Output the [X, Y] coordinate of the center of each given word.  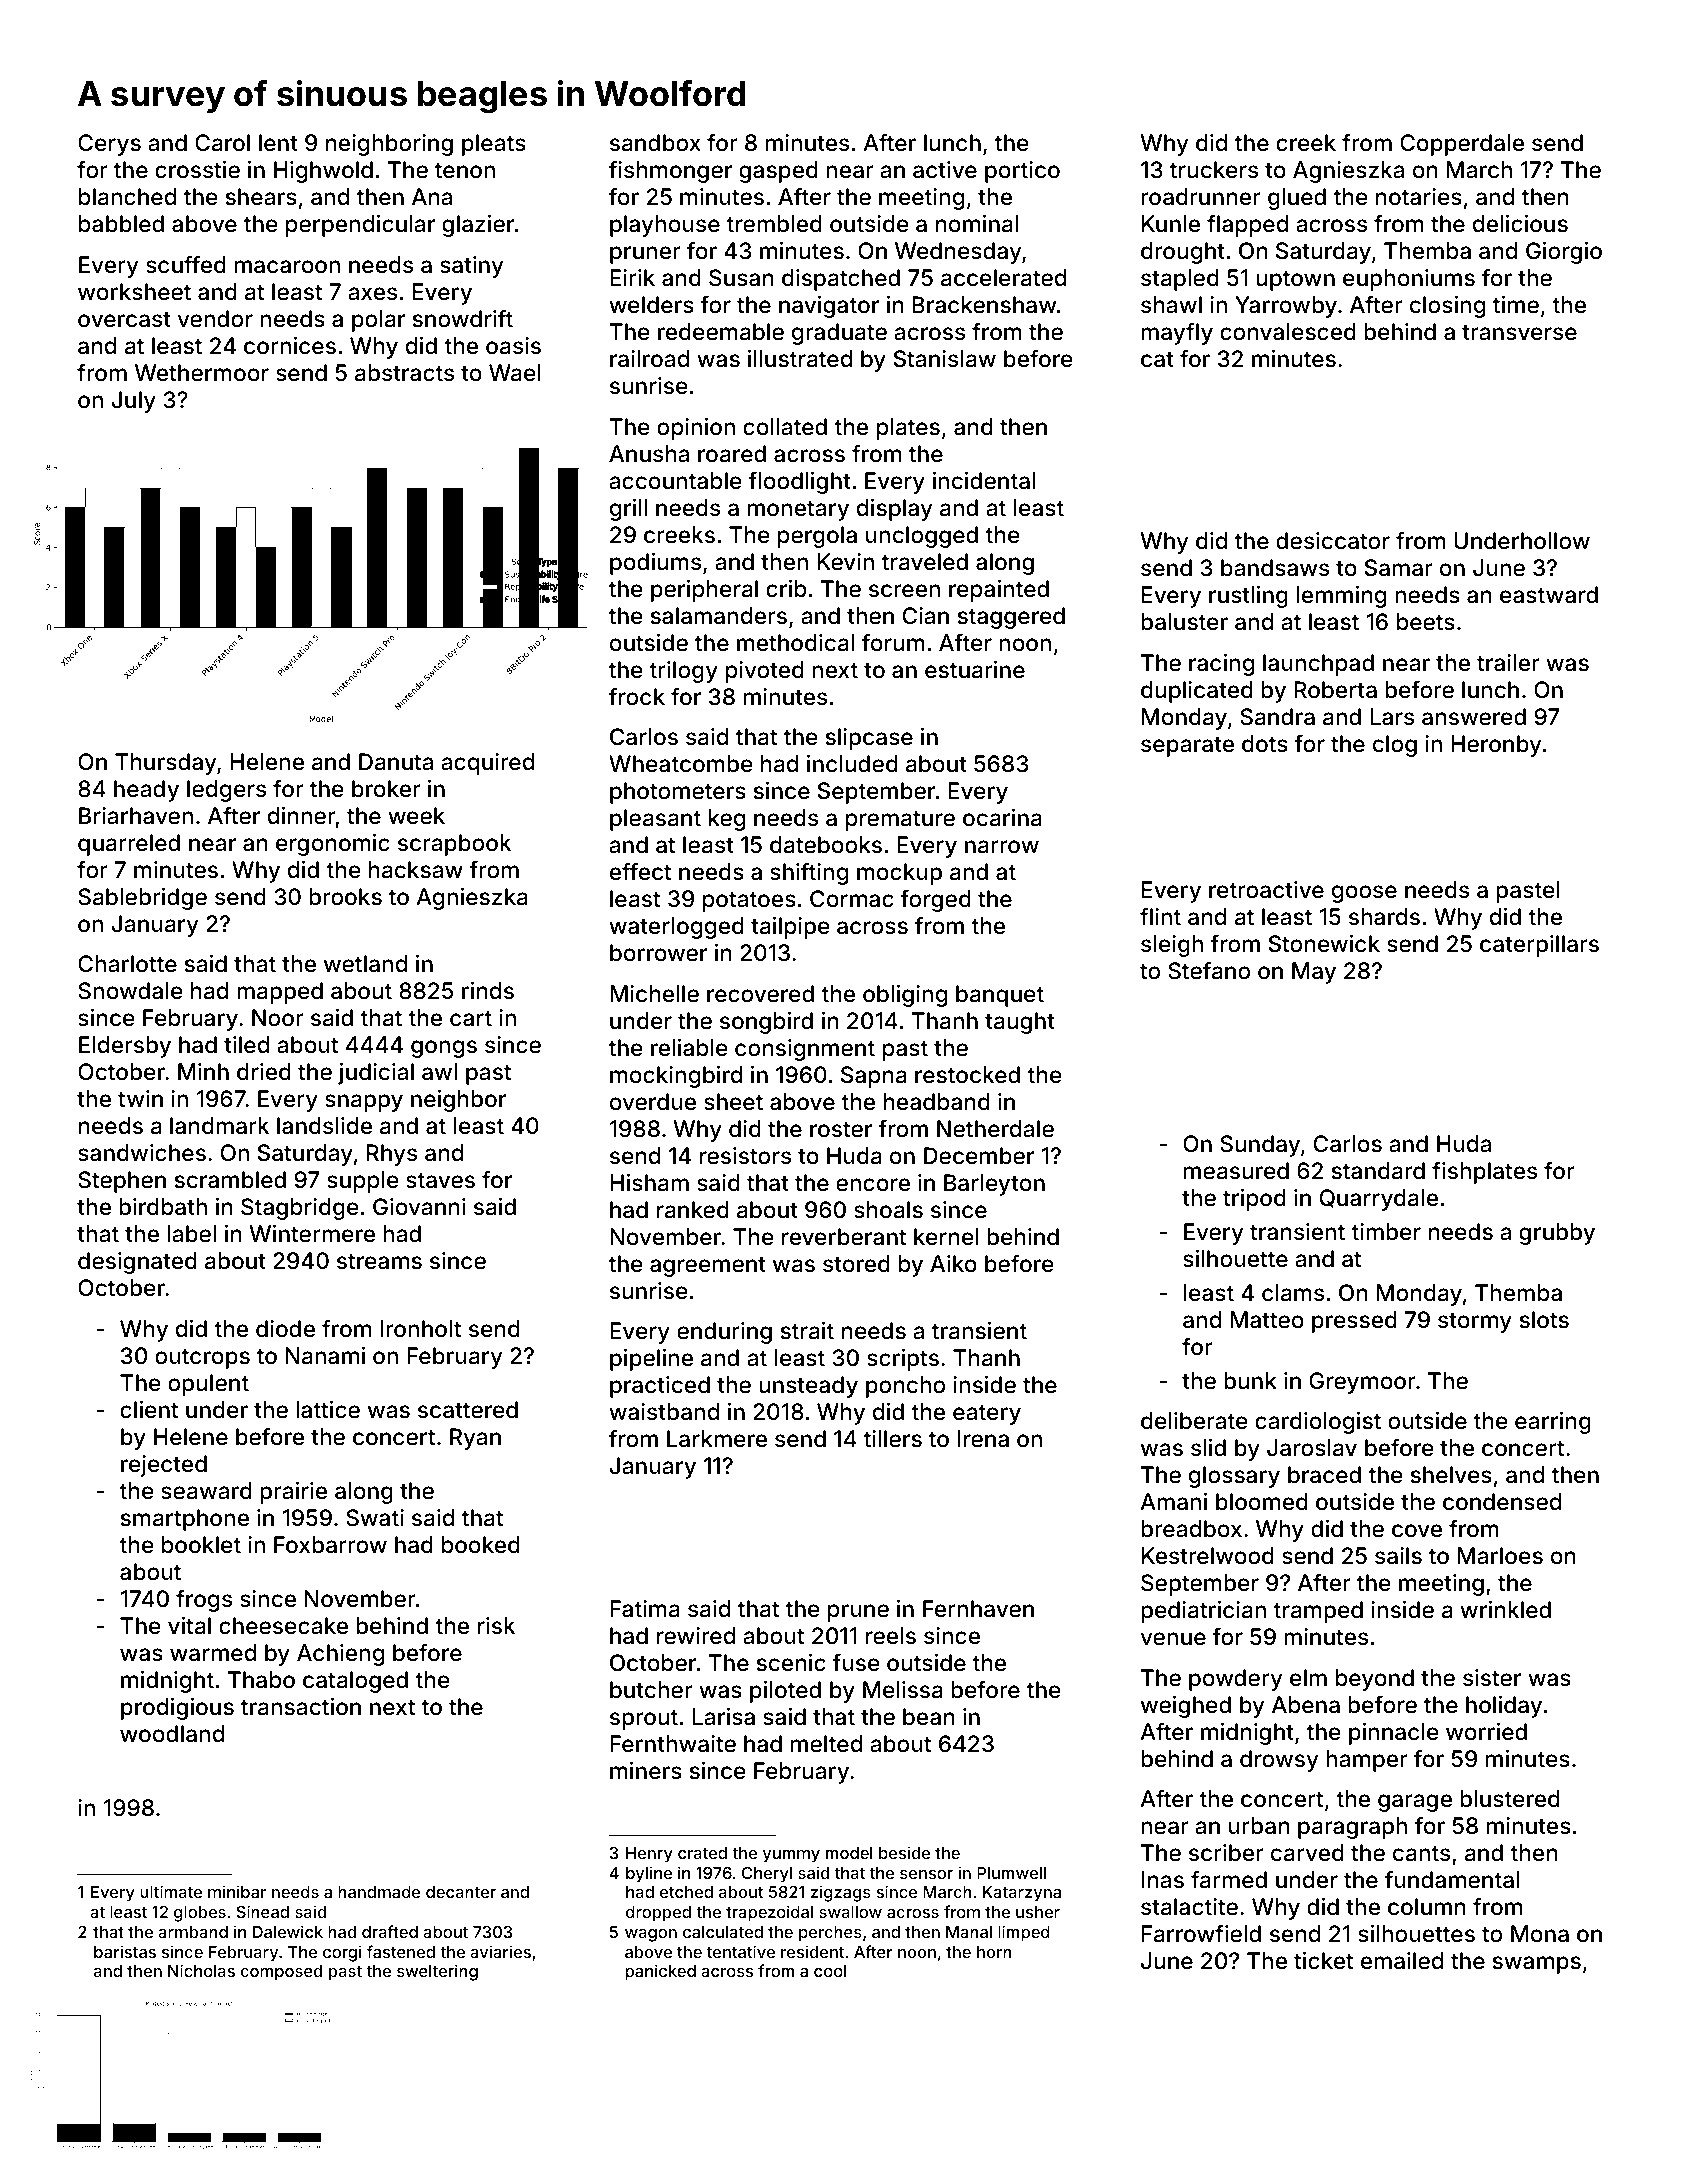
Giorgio [1564, 253]
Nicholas [201, 1970]
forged [935, 900]
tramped [1318, 1612]
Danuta [396, 762]
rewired [696, 1636]
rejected [164, 1466]
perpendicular [360, 226]
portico [1022, 172]
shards [1384, 917]
